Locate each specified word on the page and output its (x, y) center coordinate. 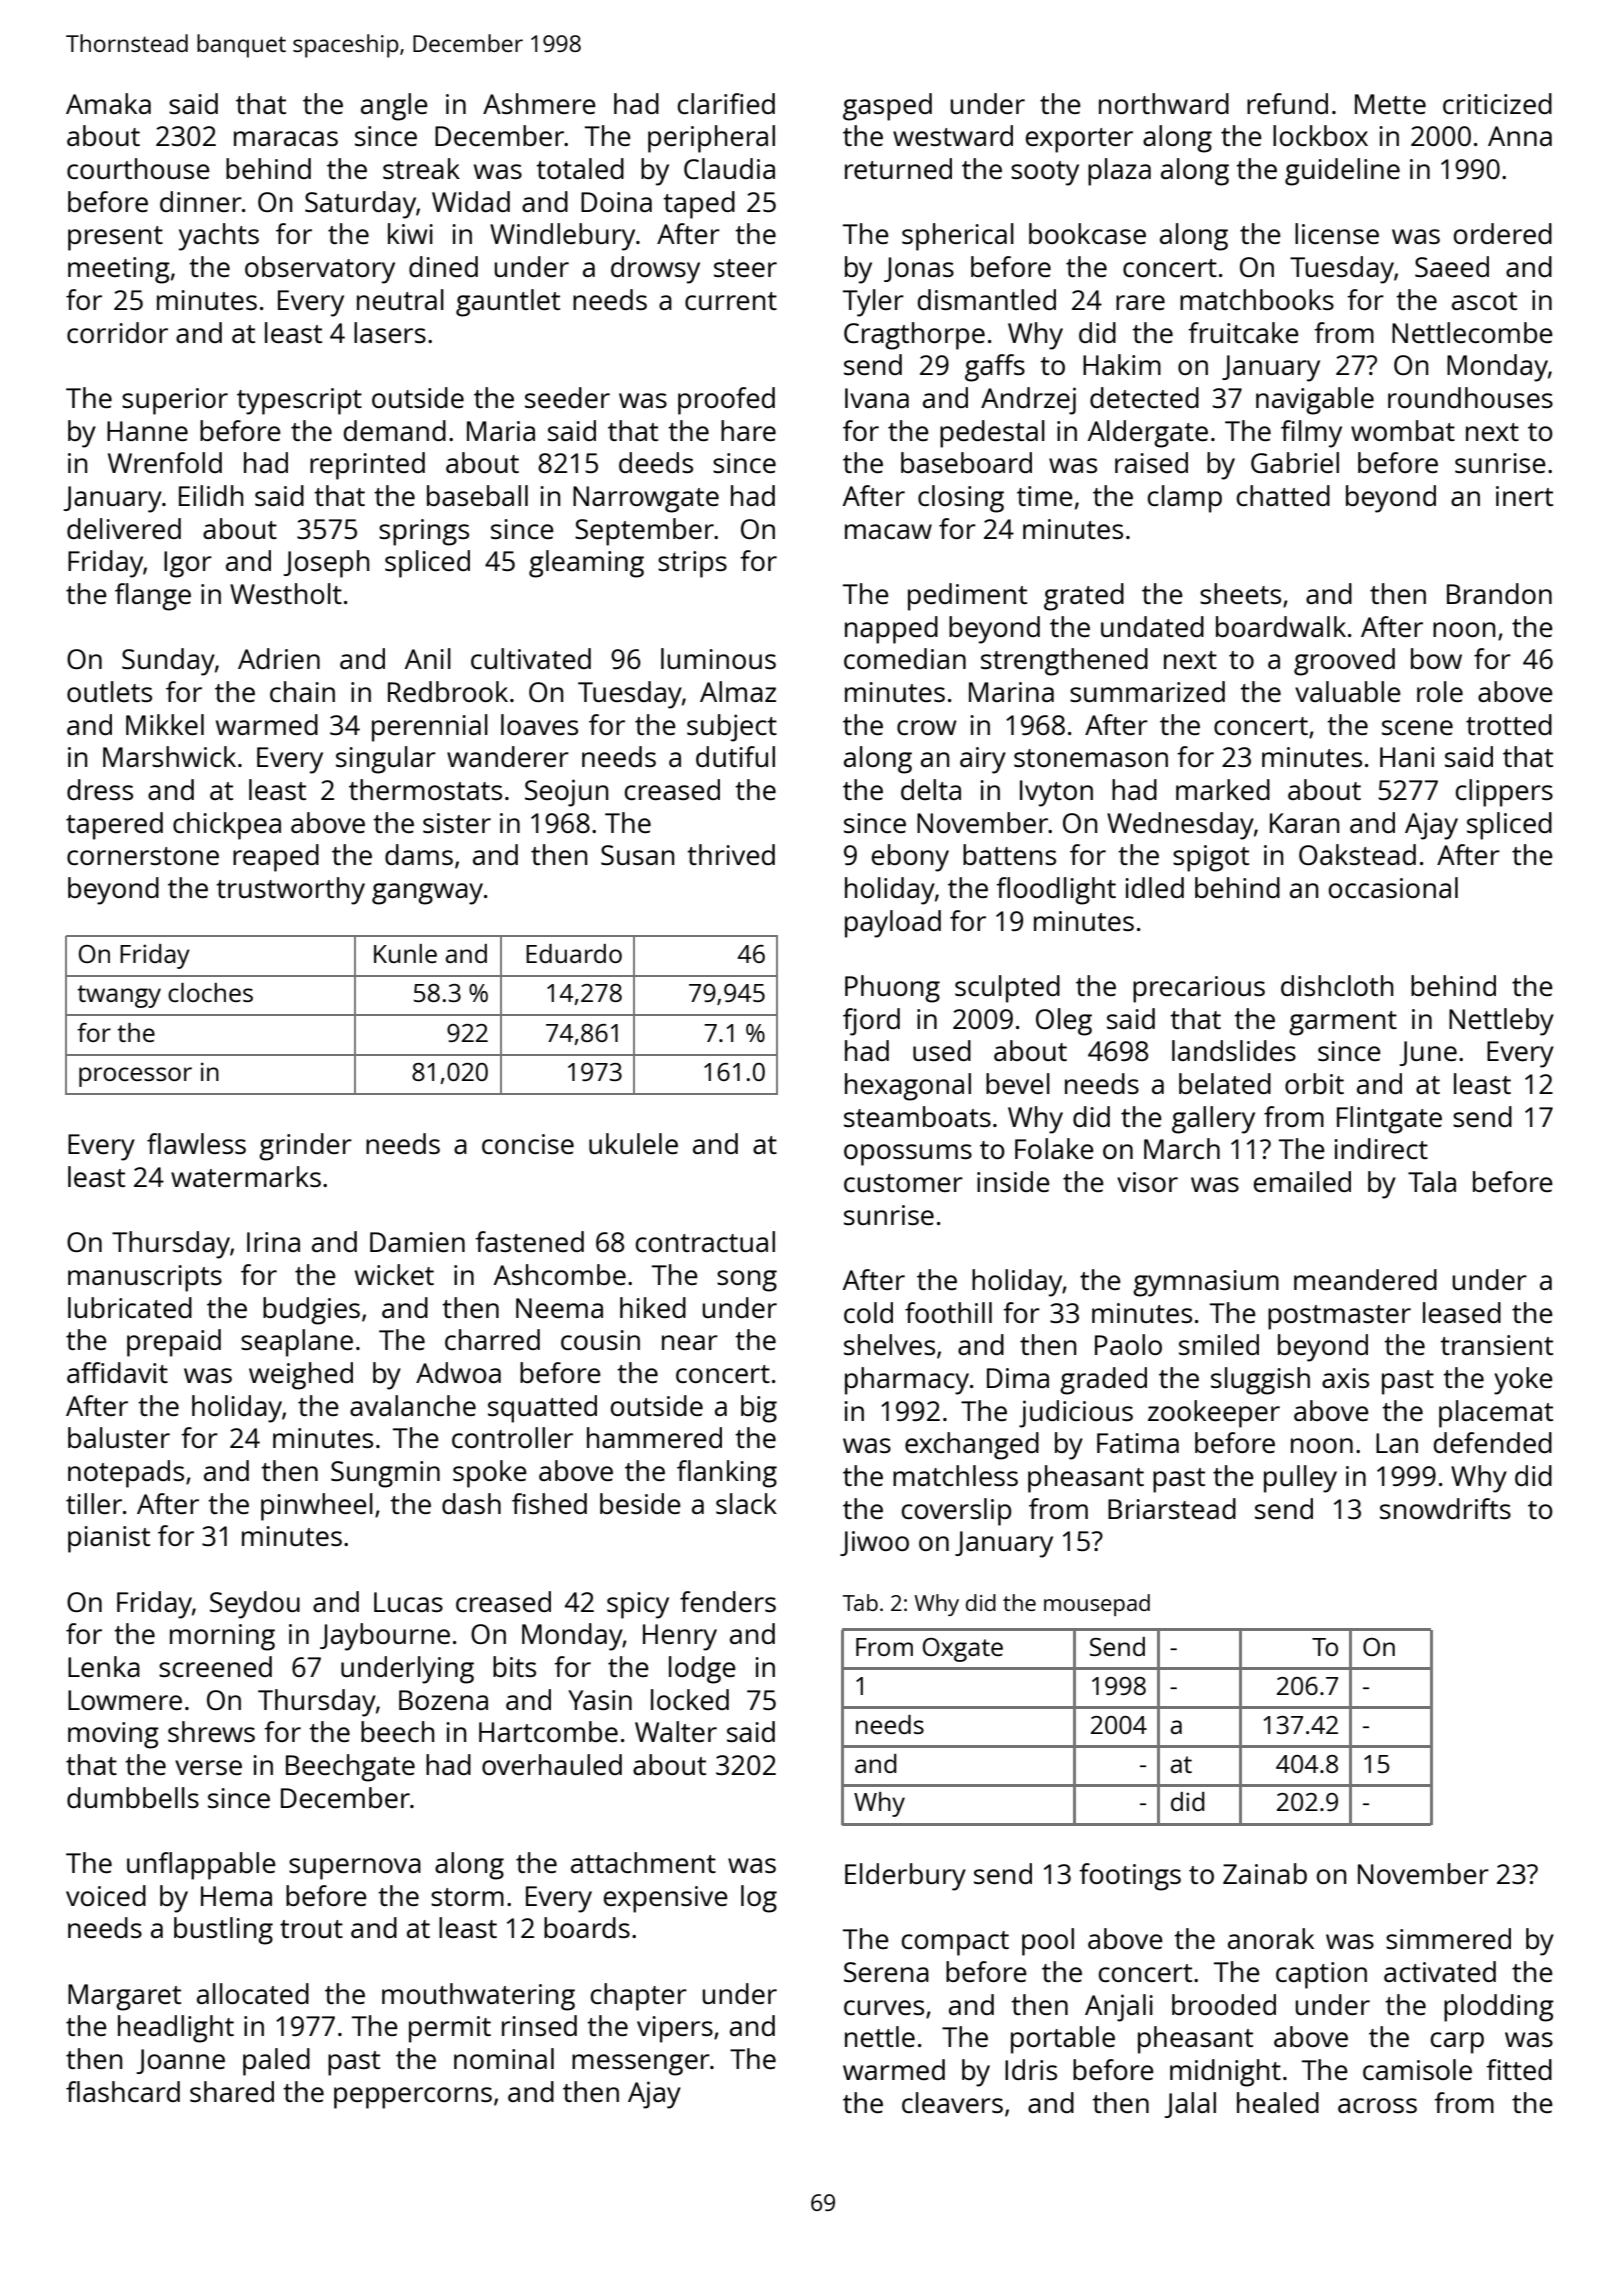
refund (1287, 103)
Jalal (1190, 2105)
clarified (726, 103)
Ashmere (539, 103)
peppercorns (413, 2098)
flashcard (123, 2091)
